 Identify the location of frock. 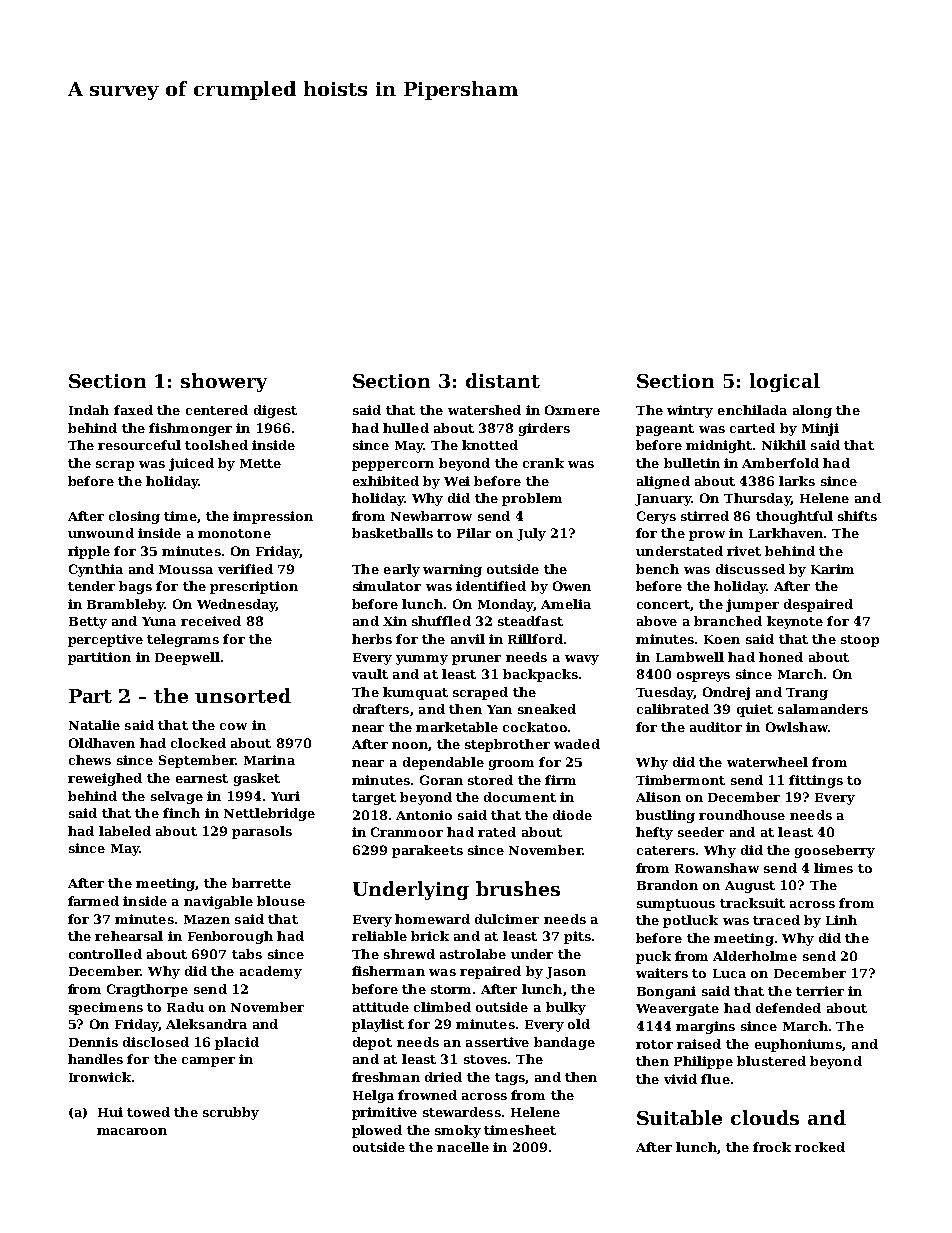
(772, 1147).
